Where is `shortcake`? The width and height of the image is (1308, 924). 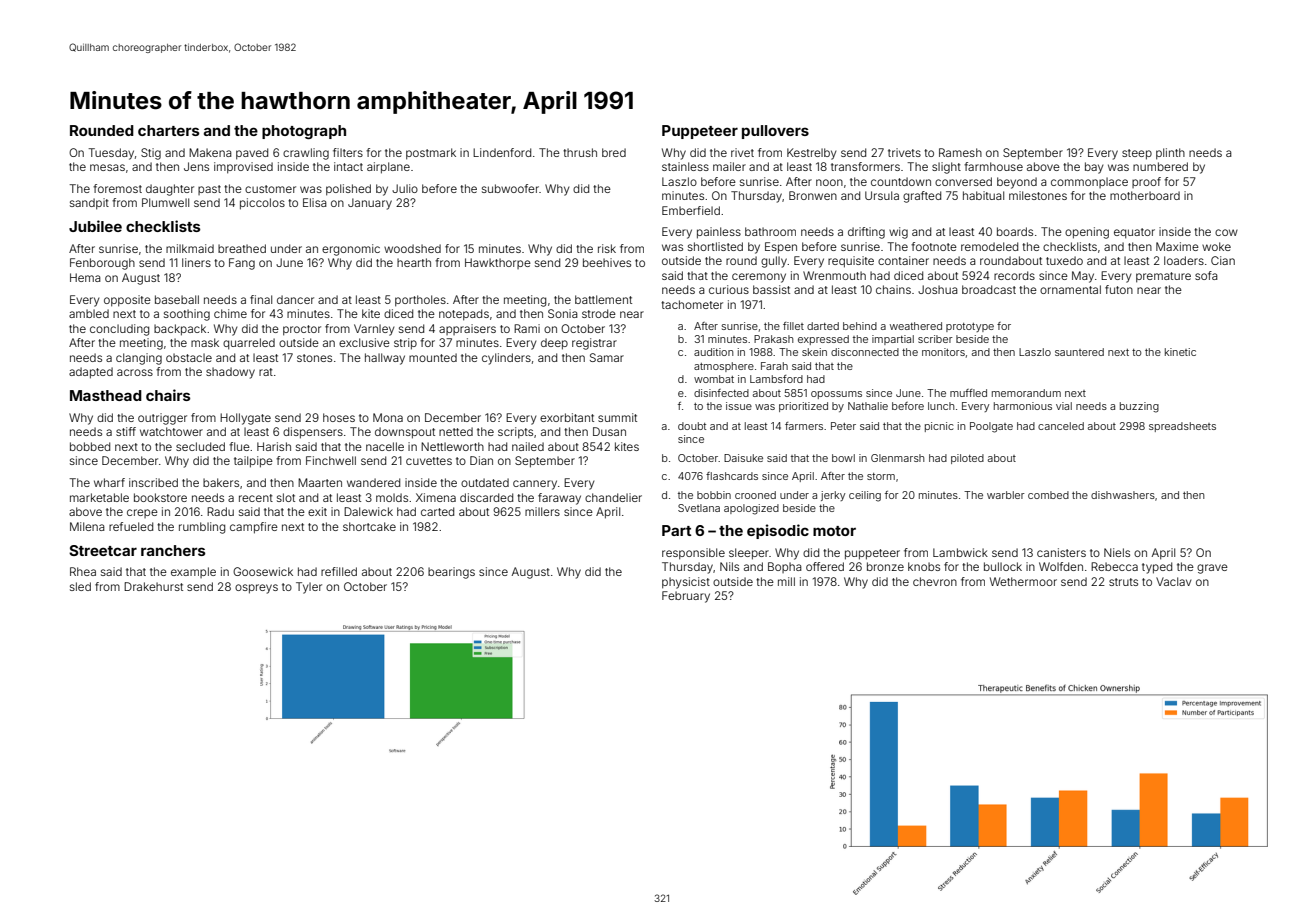
shortcake is located at coordinates (369, 526).
